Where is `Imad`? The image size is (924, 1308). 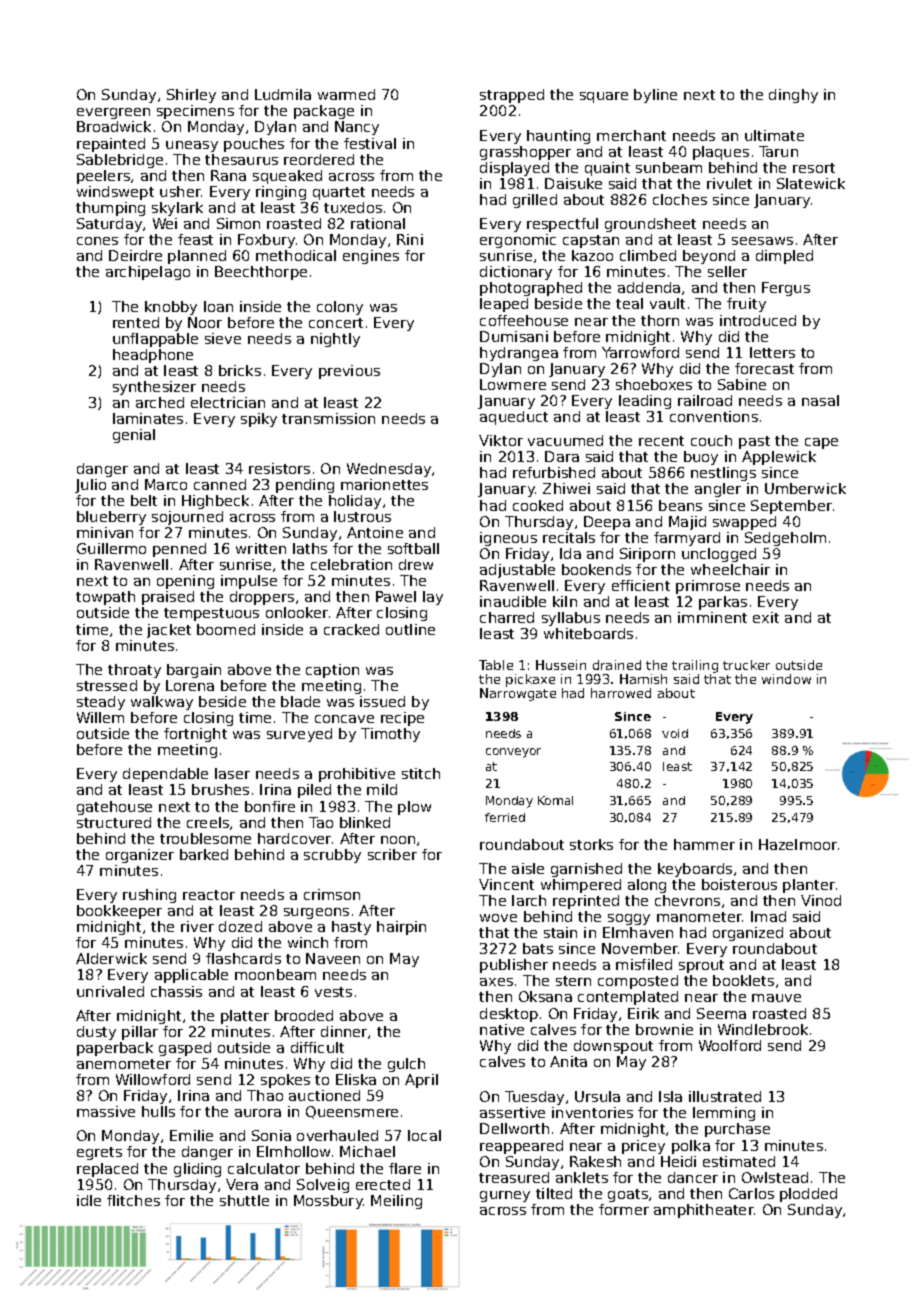 Imad is located at coordinates (768, 916).
